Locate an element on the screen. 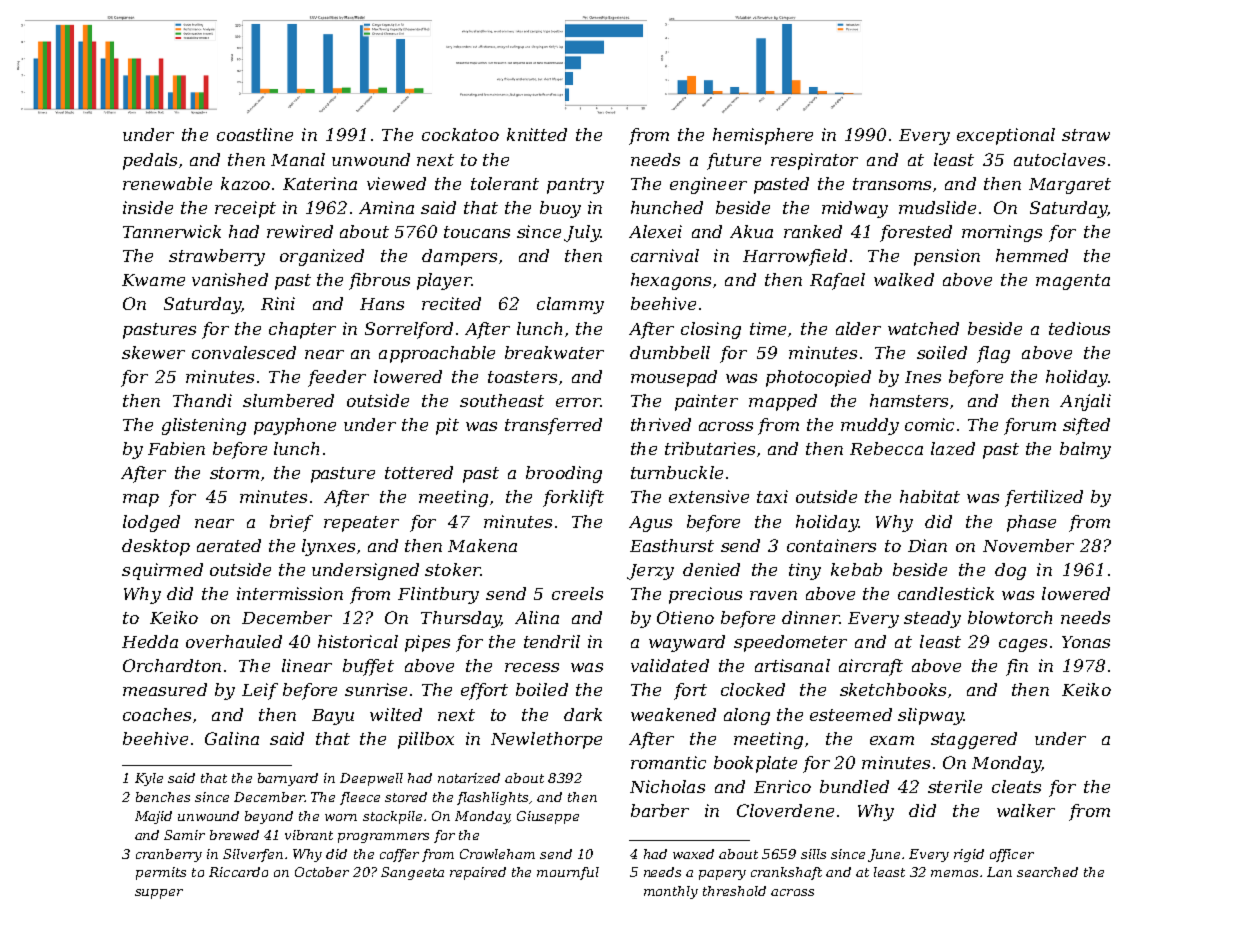 This screenshot has width=1233, height=952. clocked is located at coordinates (753, 689).
